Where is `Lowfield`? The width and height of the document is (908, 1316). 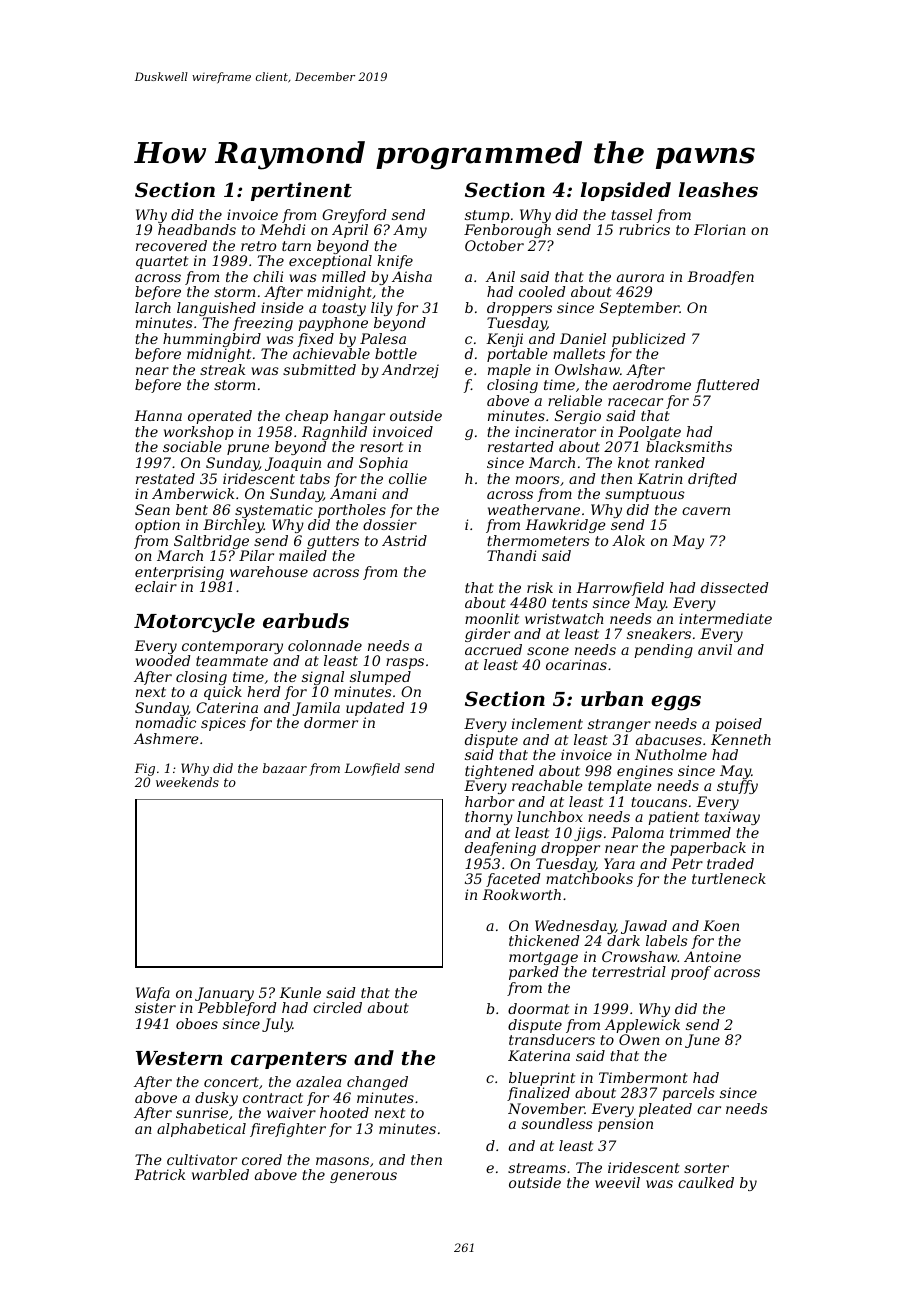 Lowfield is located at coordinates (372, 769).
